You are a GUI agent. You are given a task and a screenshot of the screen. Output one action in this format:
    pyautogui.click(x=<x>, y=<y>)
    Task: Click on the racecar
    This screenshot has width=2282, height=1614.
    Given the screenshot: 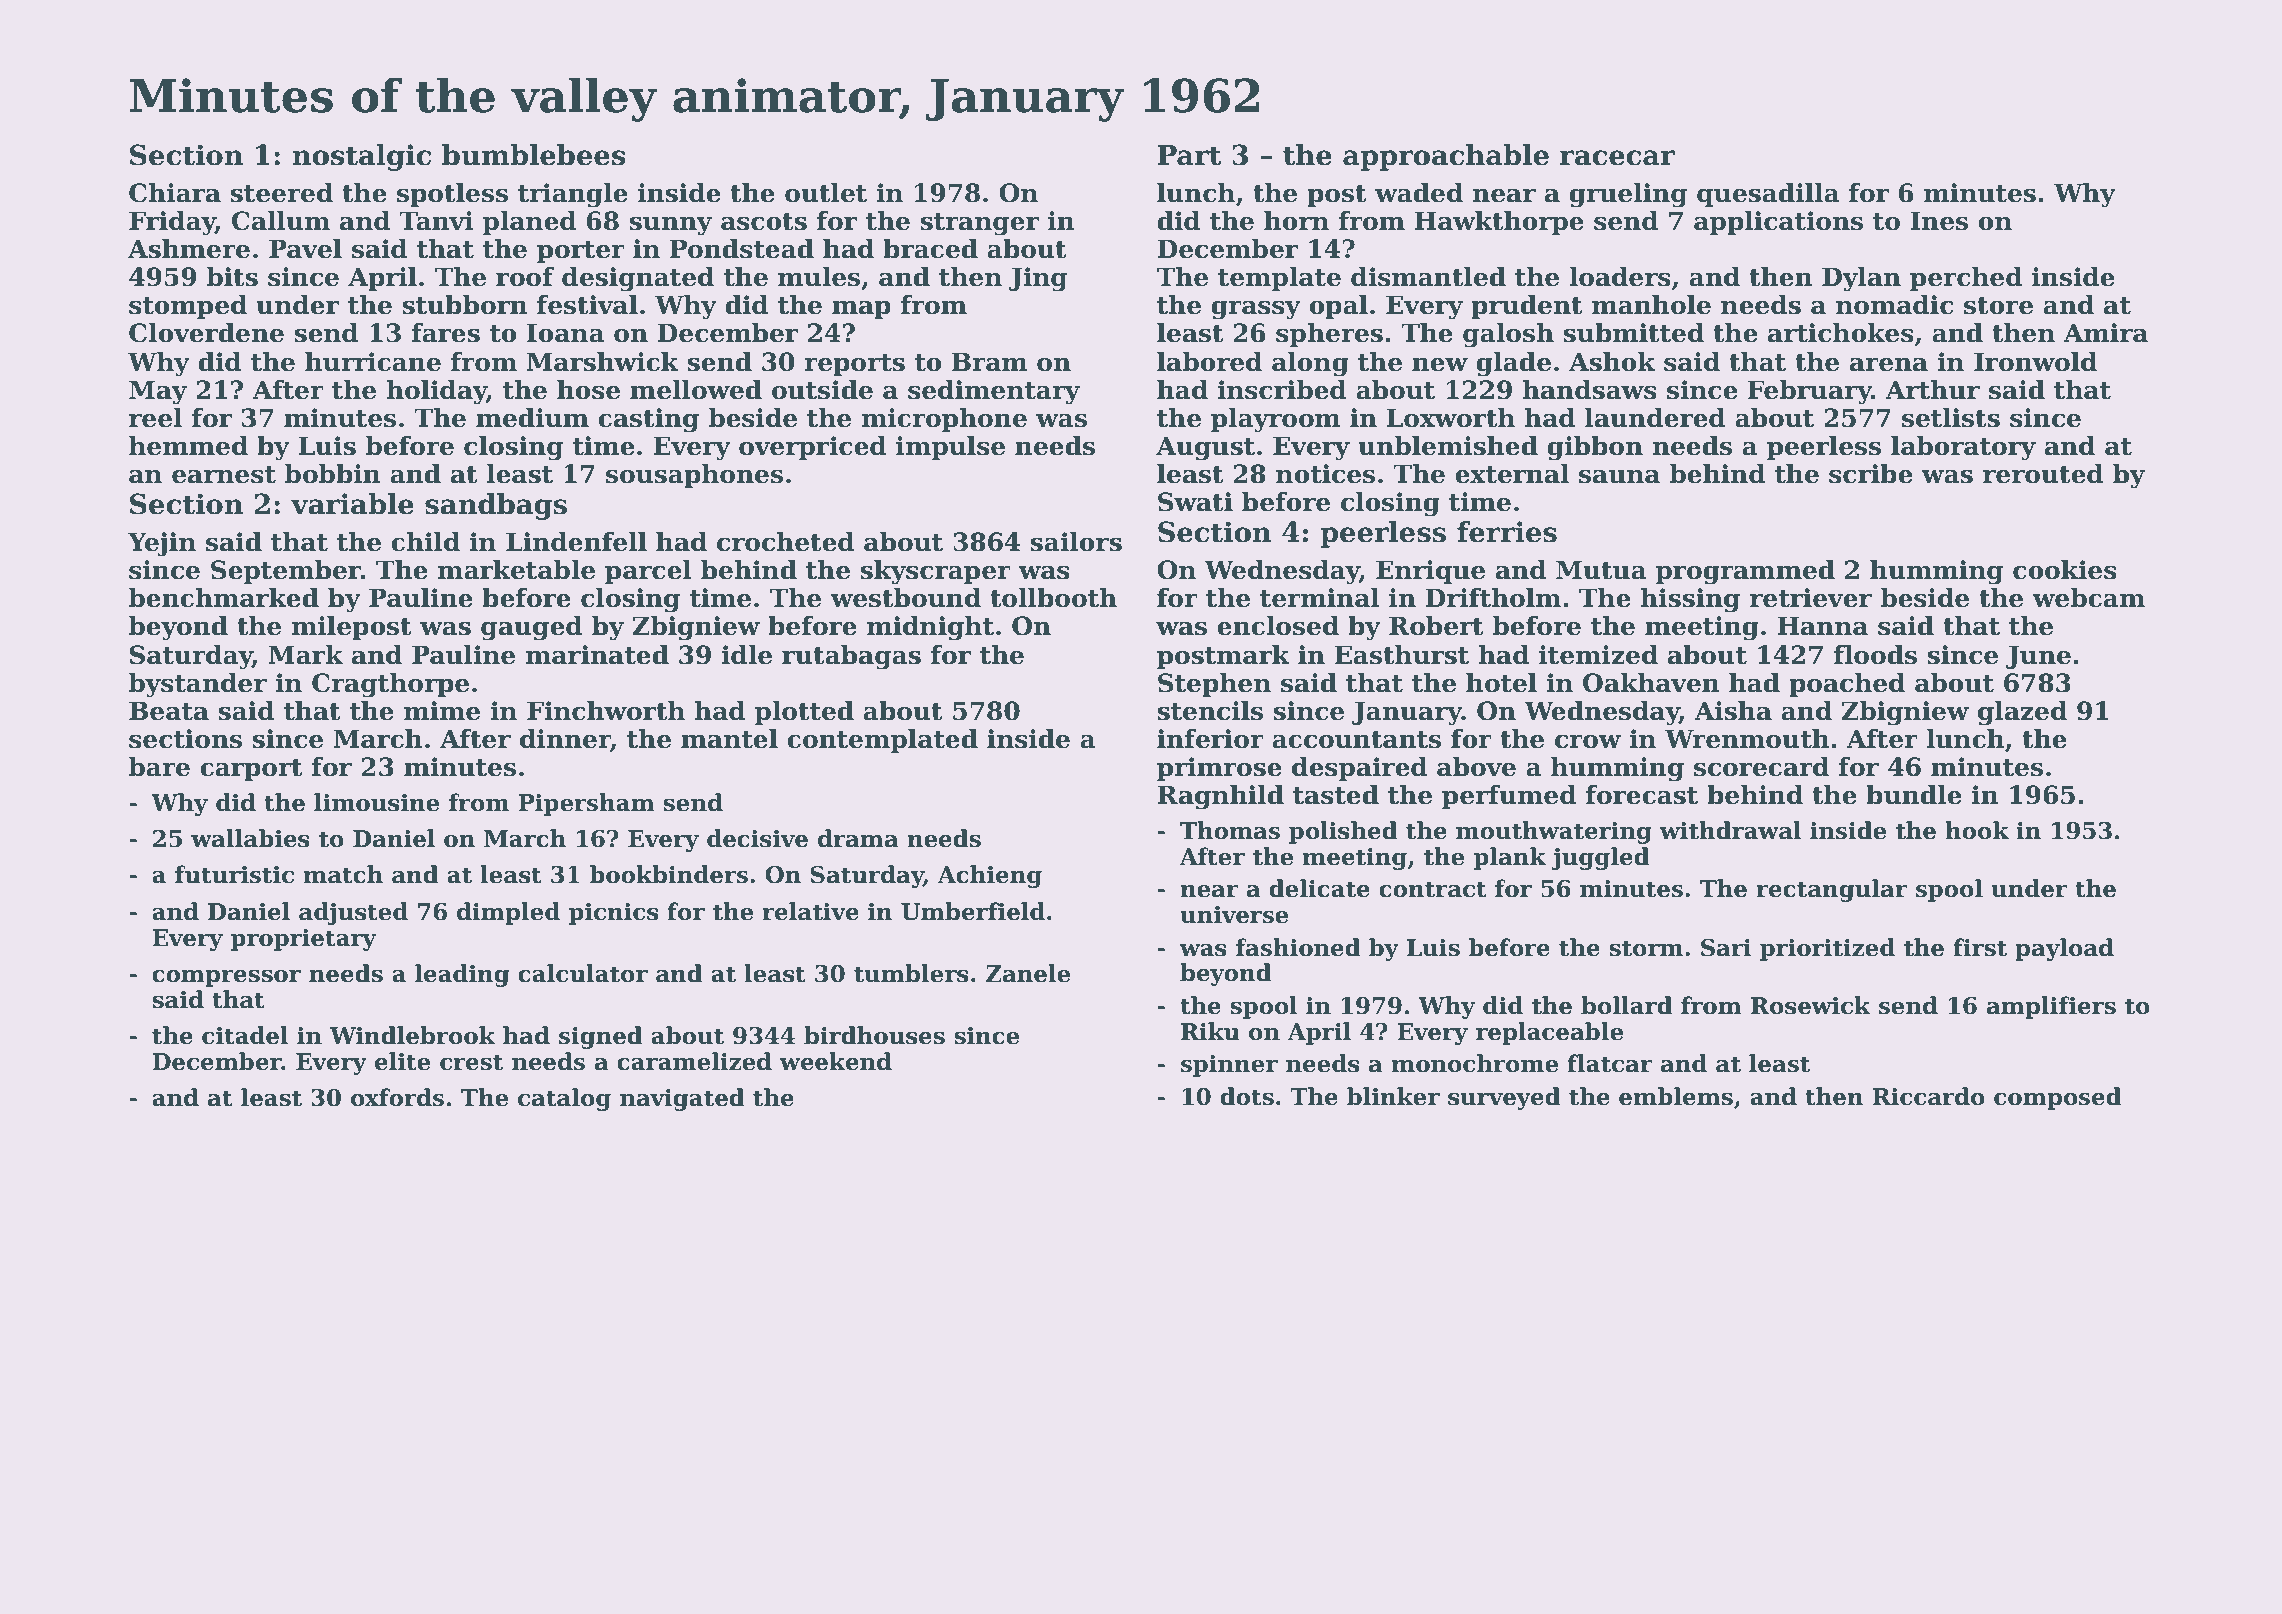 What is the action you would take?
    pyautogui.click(x=1617, y=158)
